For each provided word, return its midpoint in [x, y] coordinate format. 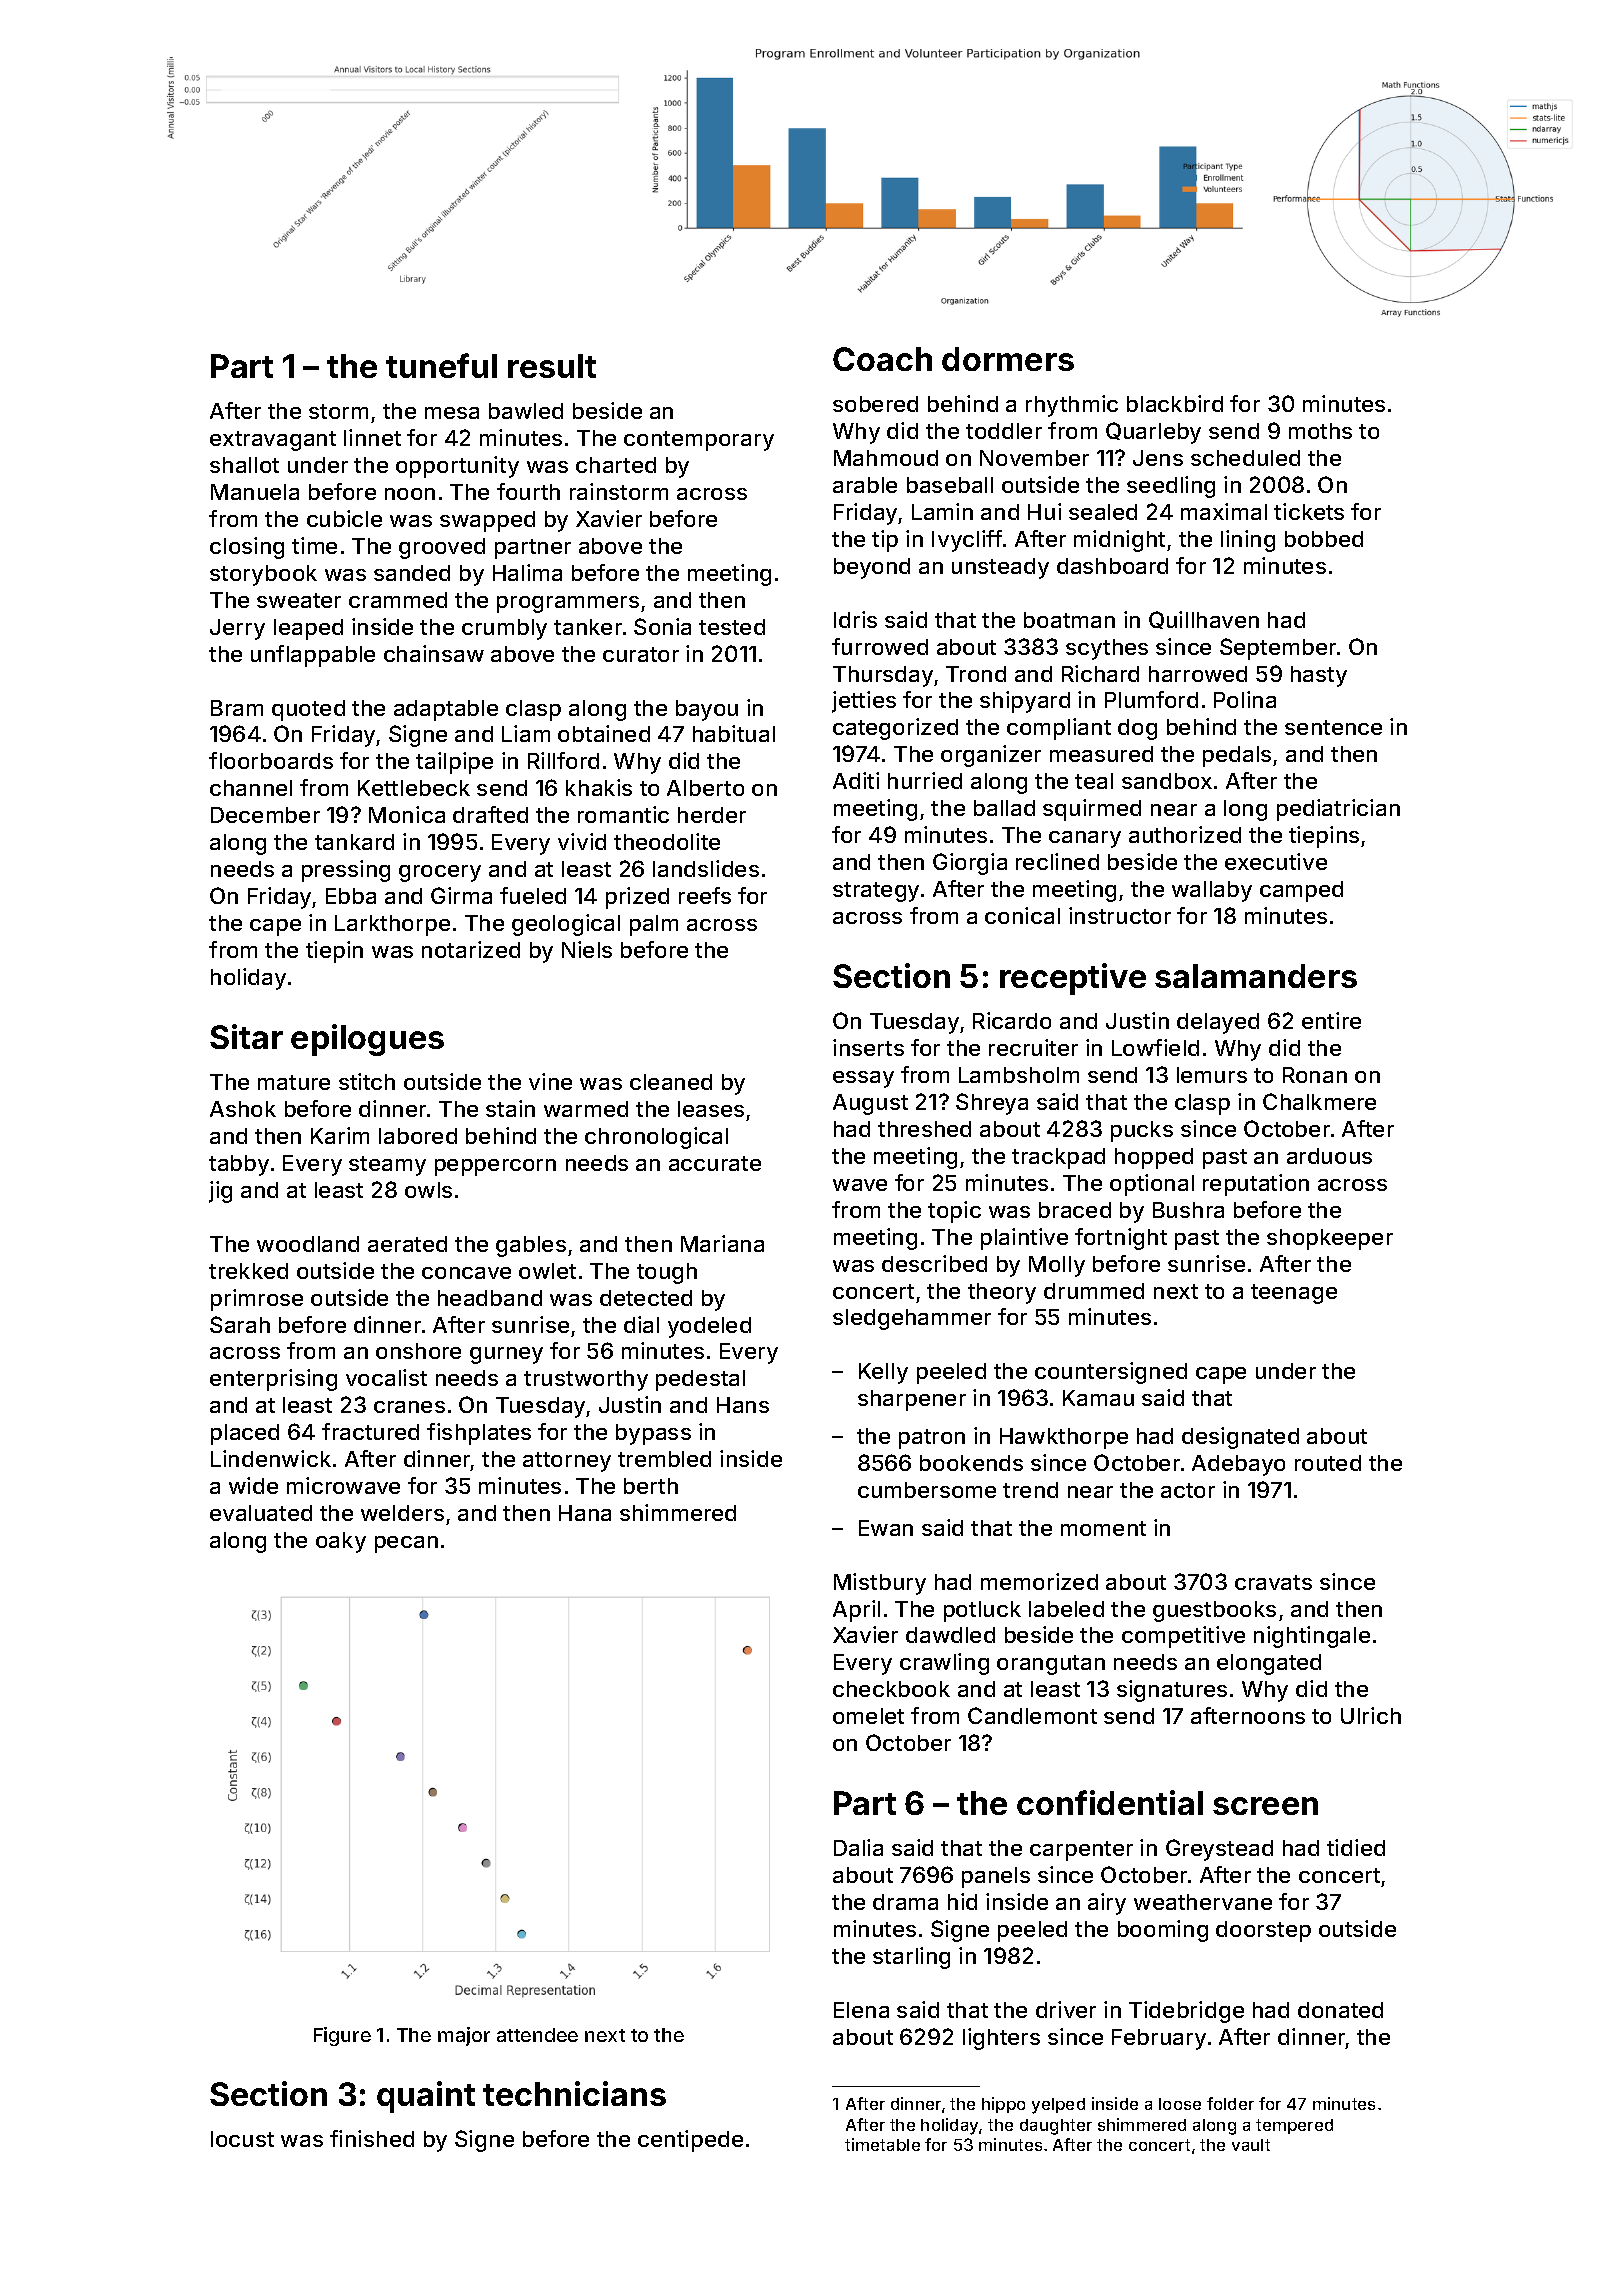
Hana [585, 1513]
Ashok [243, 1109]
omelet [868, 1716]
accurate [715, 1163]
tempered [1294, 2126]
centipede [690, 2141]
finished [372, 2138]
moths [1320, 431]
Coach [882, 359]
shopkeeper [1330, 1239]
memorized [1039, 1581]
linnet [372, 437]
